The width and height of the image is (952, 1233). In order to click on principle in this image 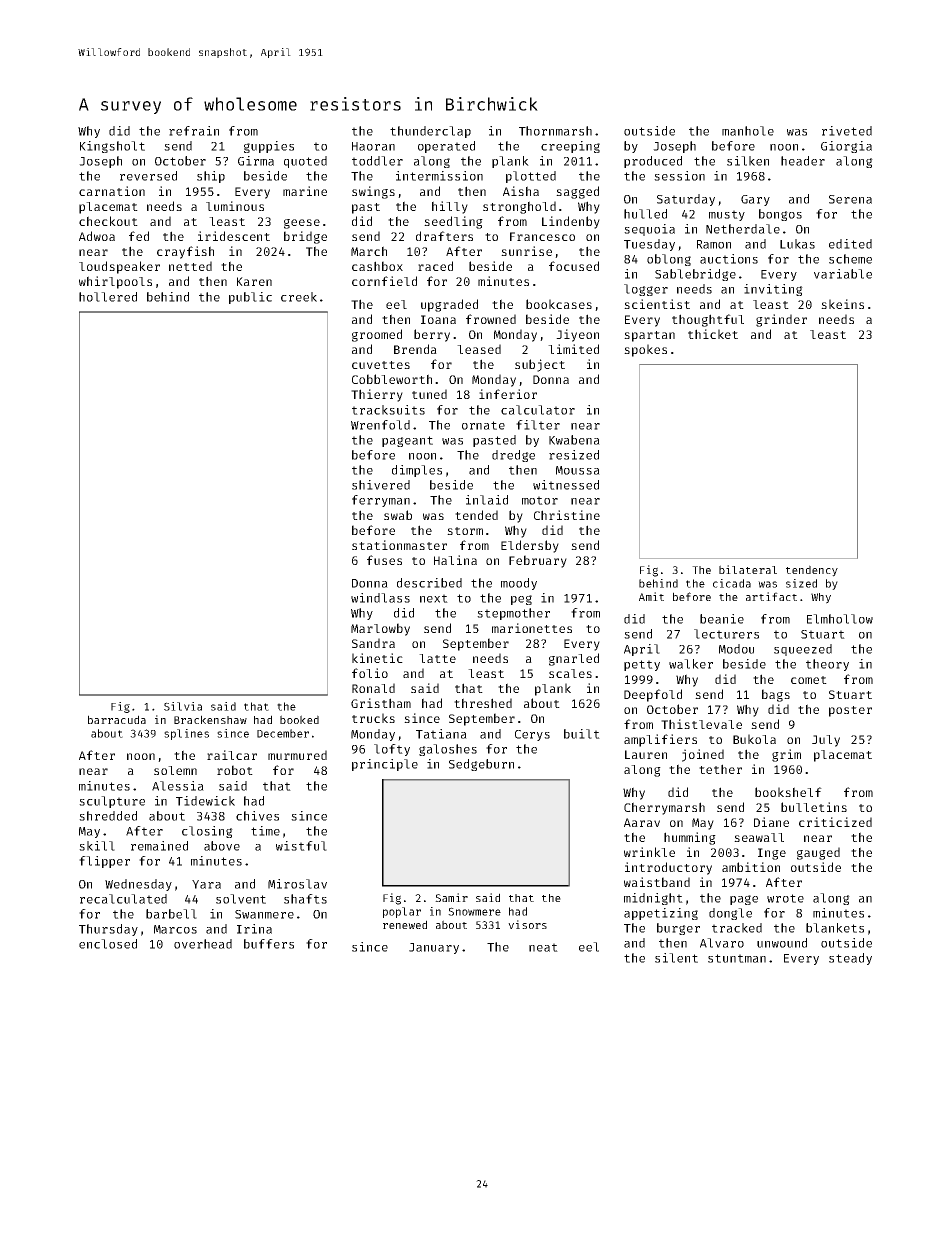, I will do `click(385, 765)`.
